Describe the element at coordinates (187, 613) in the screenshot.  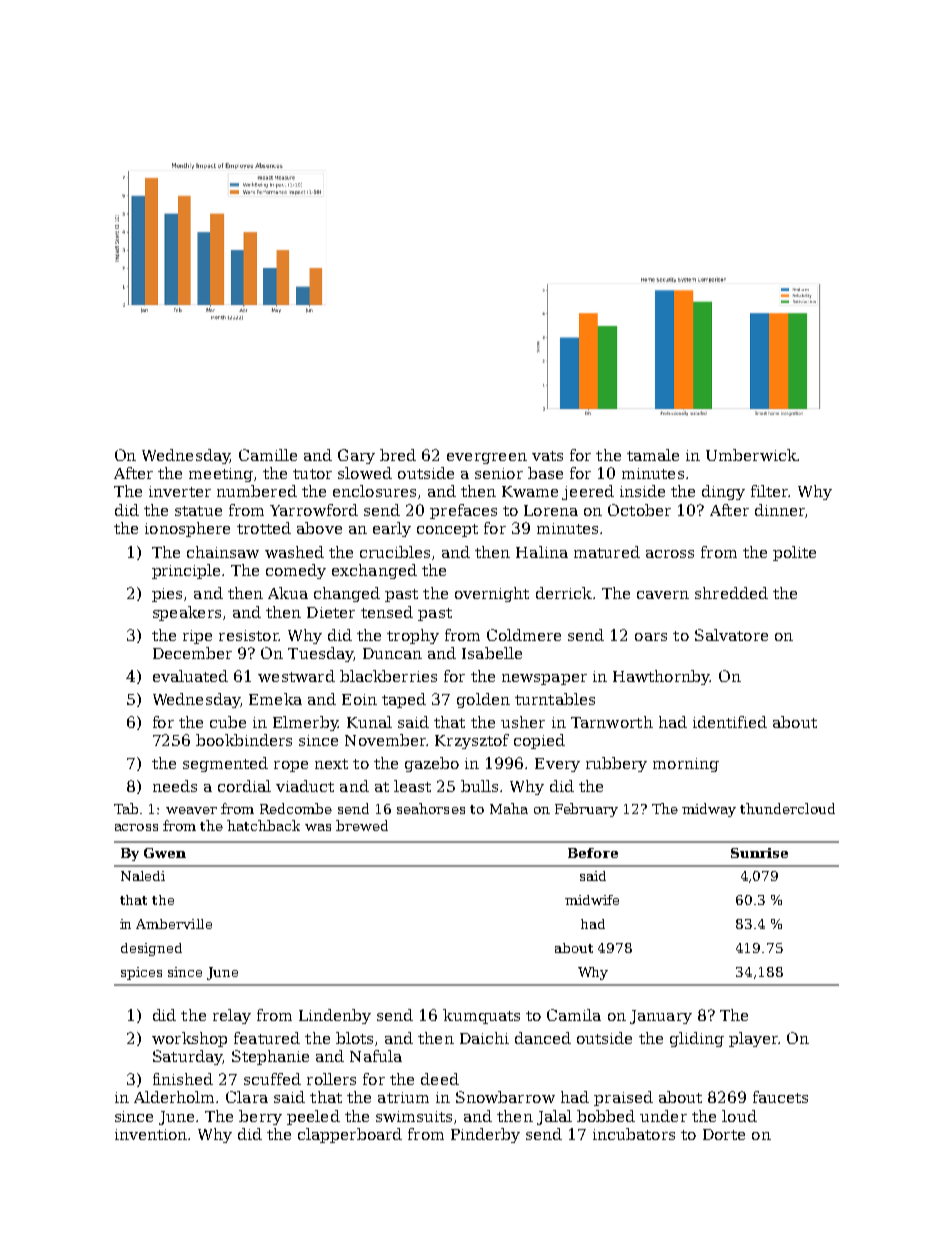
I see `speakers` at that location.
